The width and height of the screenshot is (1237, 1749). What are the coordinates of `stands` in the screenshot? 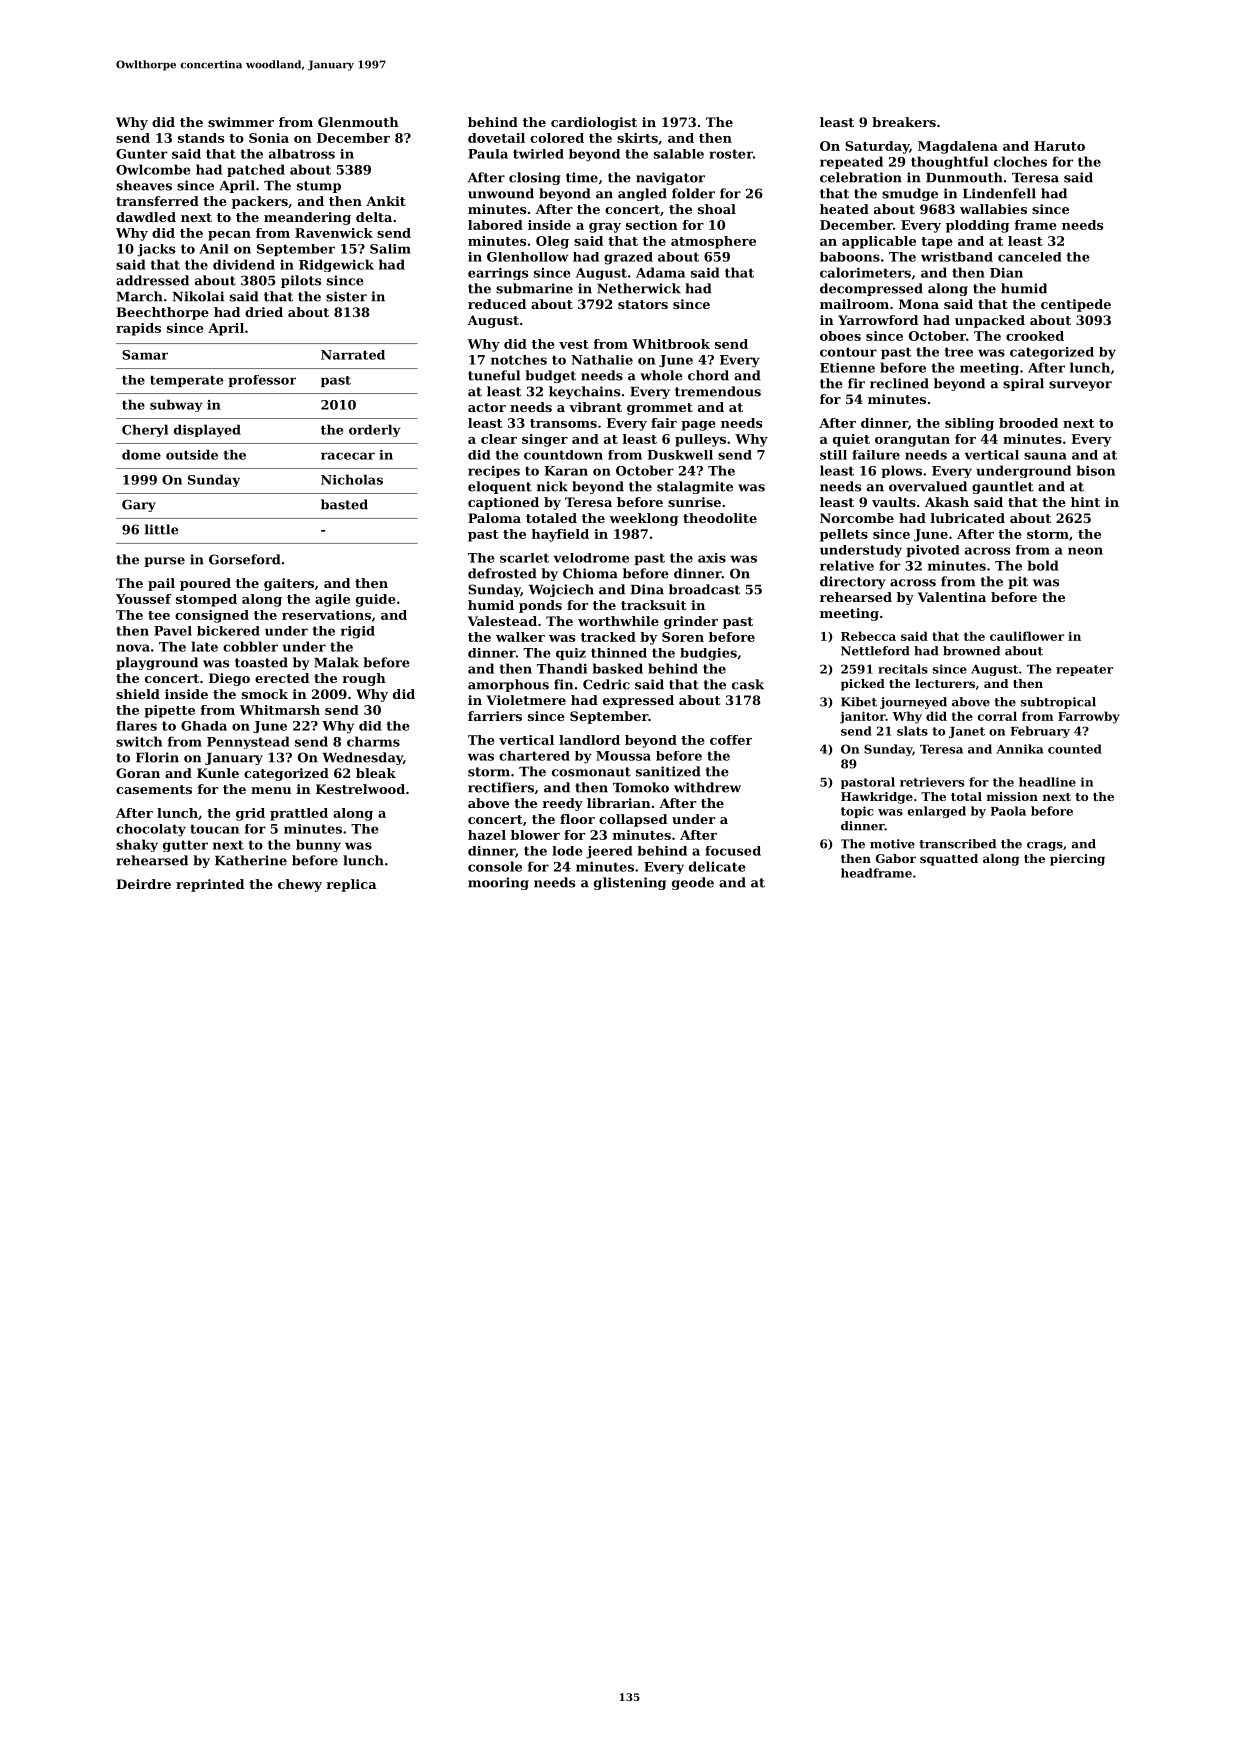 It's located at (201, 138).
